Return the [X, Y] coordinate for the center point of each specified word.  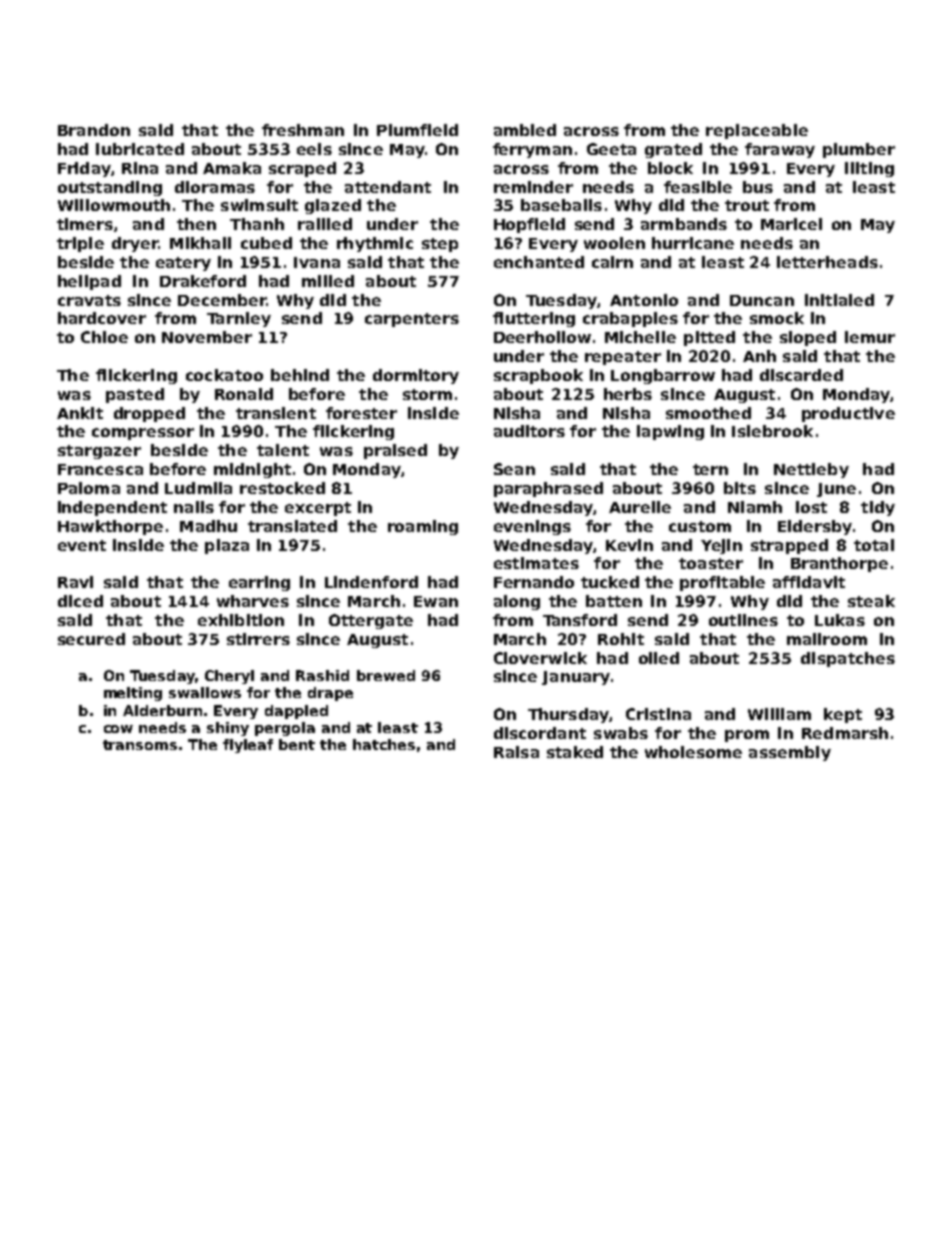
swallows [205, 692]
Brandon [94, 130]
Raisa [516, 752]
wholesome [693, 752]
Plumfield [417, 130]
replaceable [757, 131]
